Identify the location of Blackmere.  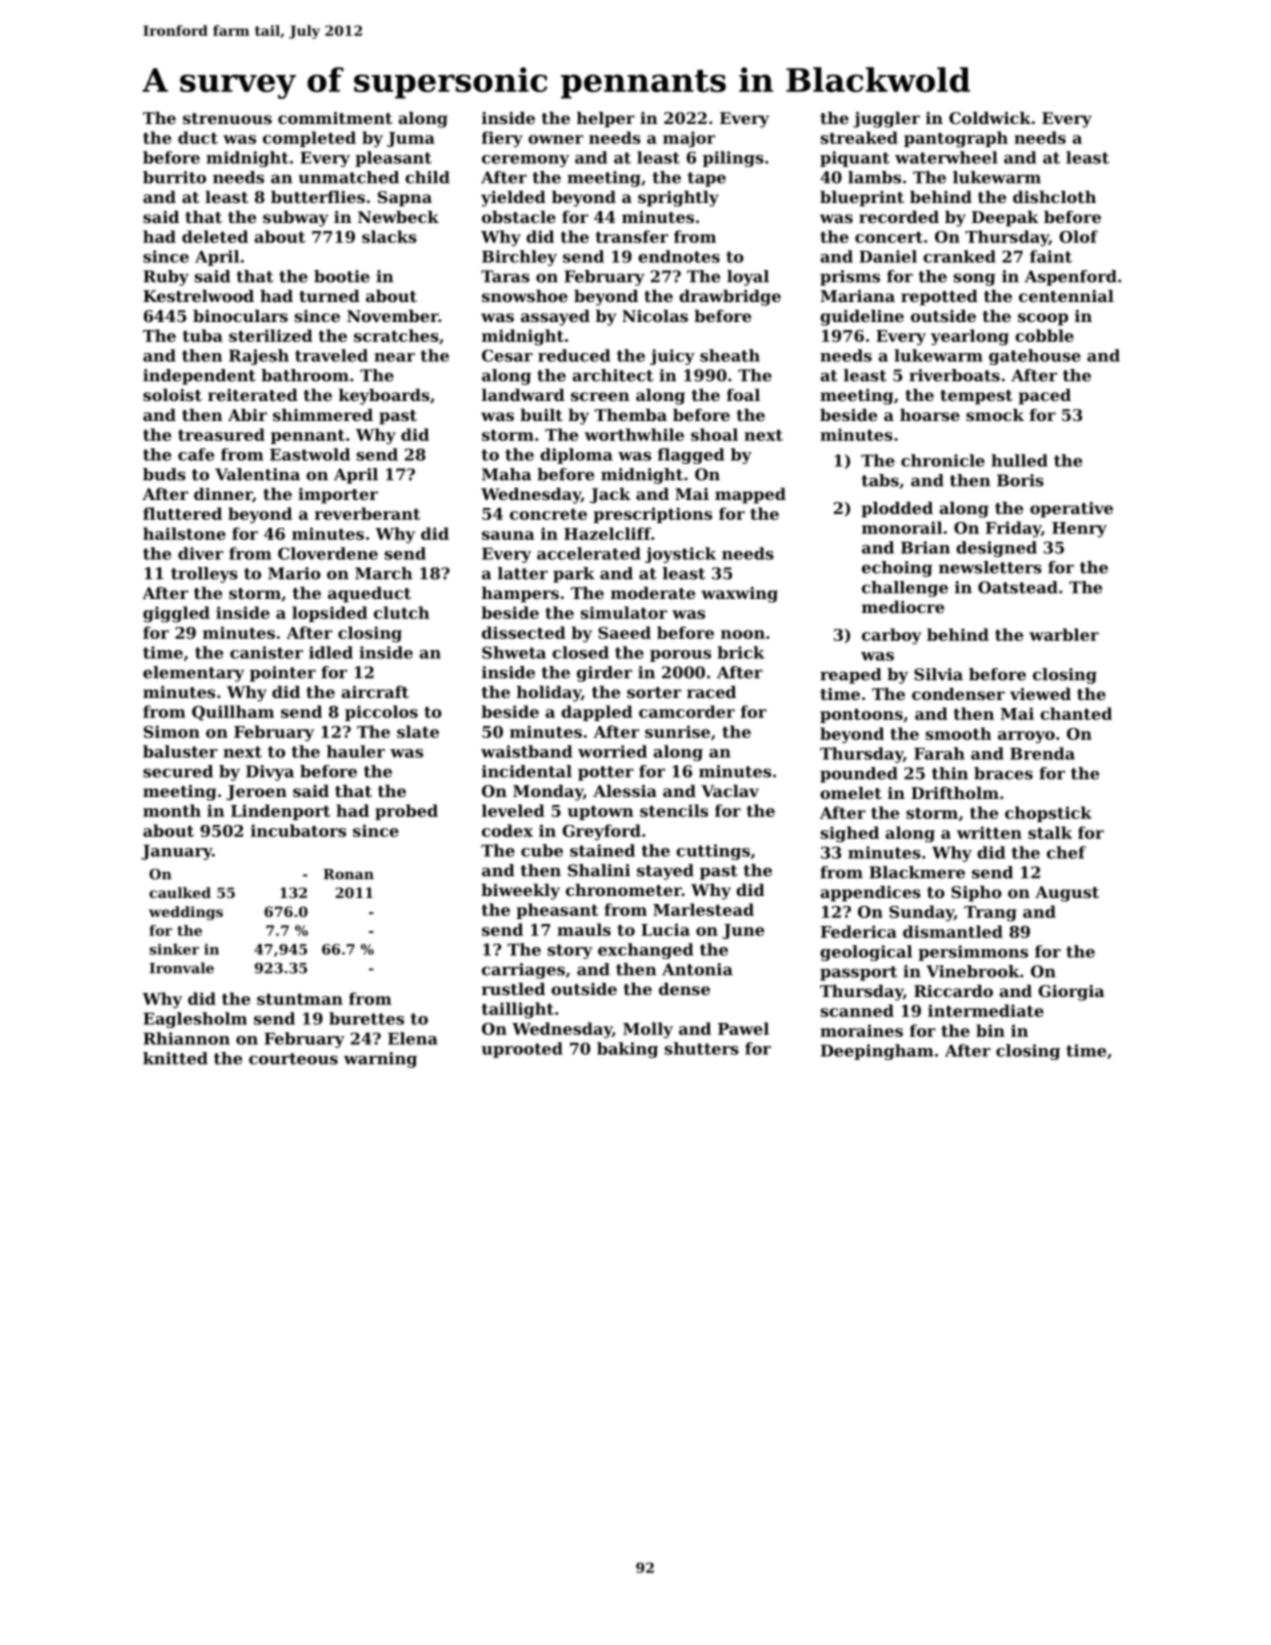
(917, 872).
